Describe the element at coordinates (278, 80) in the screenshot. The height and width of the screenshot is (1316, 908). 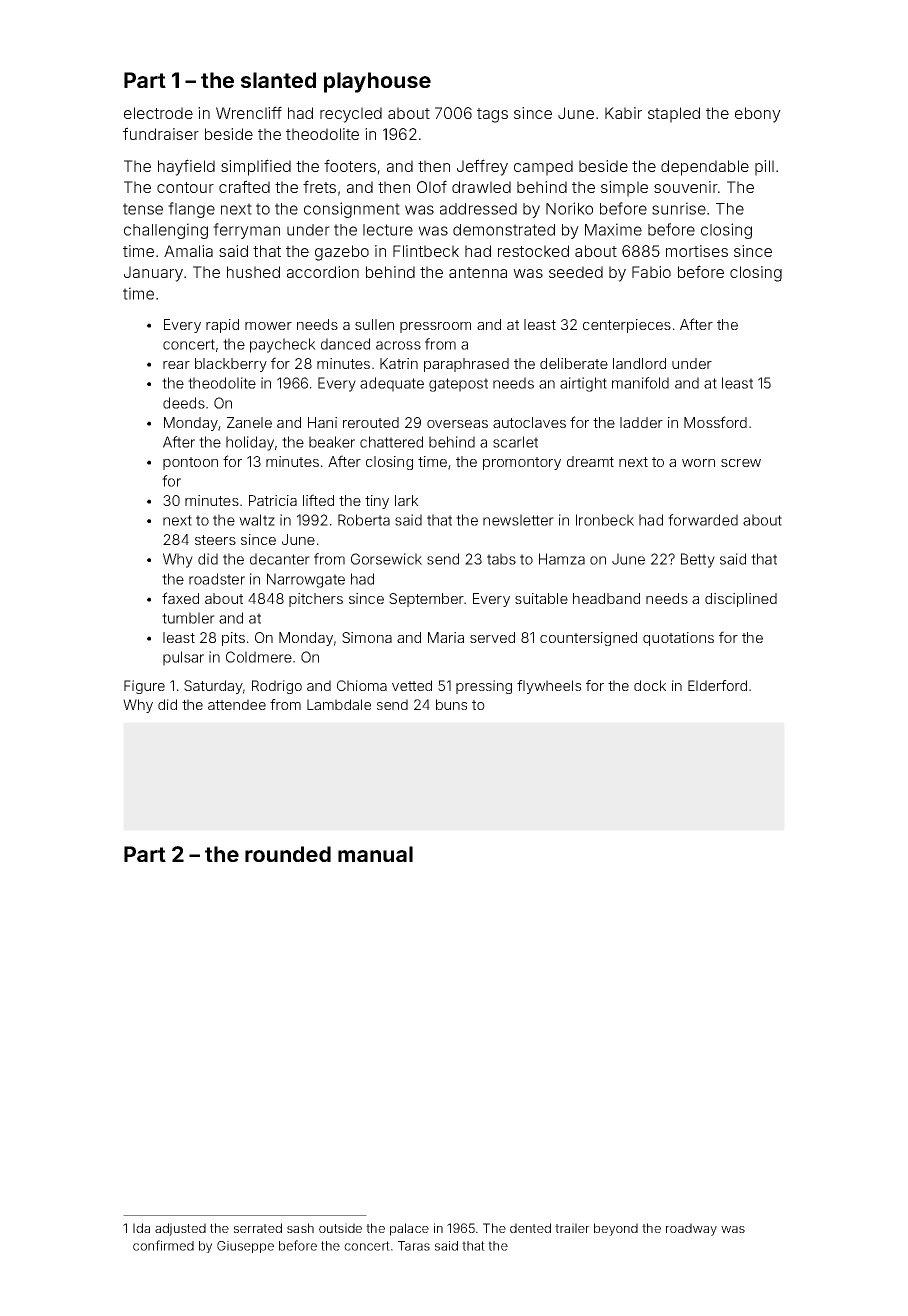
I see `slanted` at that location.
